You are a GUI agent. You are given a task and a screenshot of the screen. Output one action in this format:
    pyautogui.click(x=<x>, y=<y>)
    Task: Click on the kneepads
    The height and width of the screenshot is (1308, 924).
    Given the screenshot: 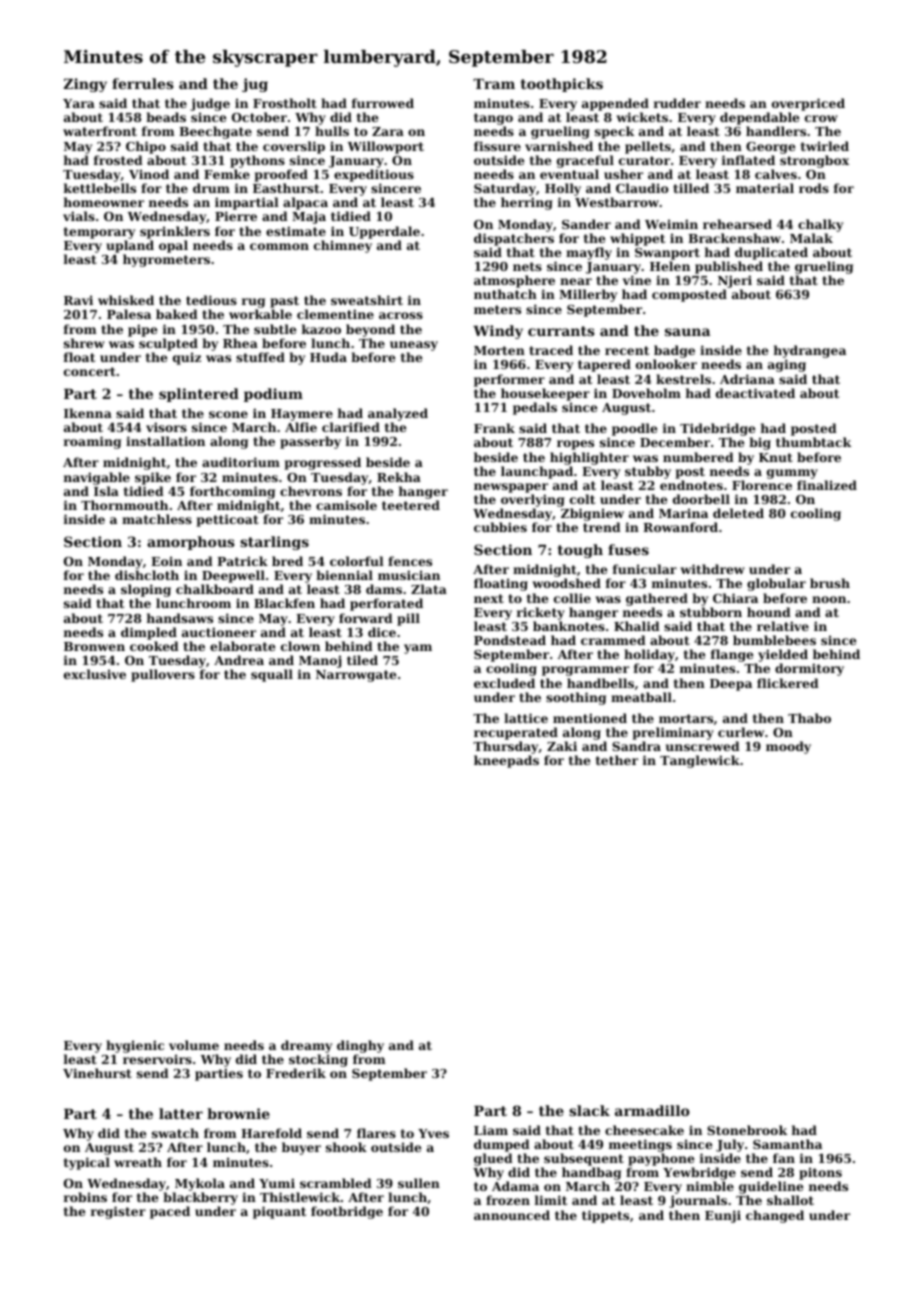 What is the action you would take?
    pyautogui.click(x=506, y=762)
